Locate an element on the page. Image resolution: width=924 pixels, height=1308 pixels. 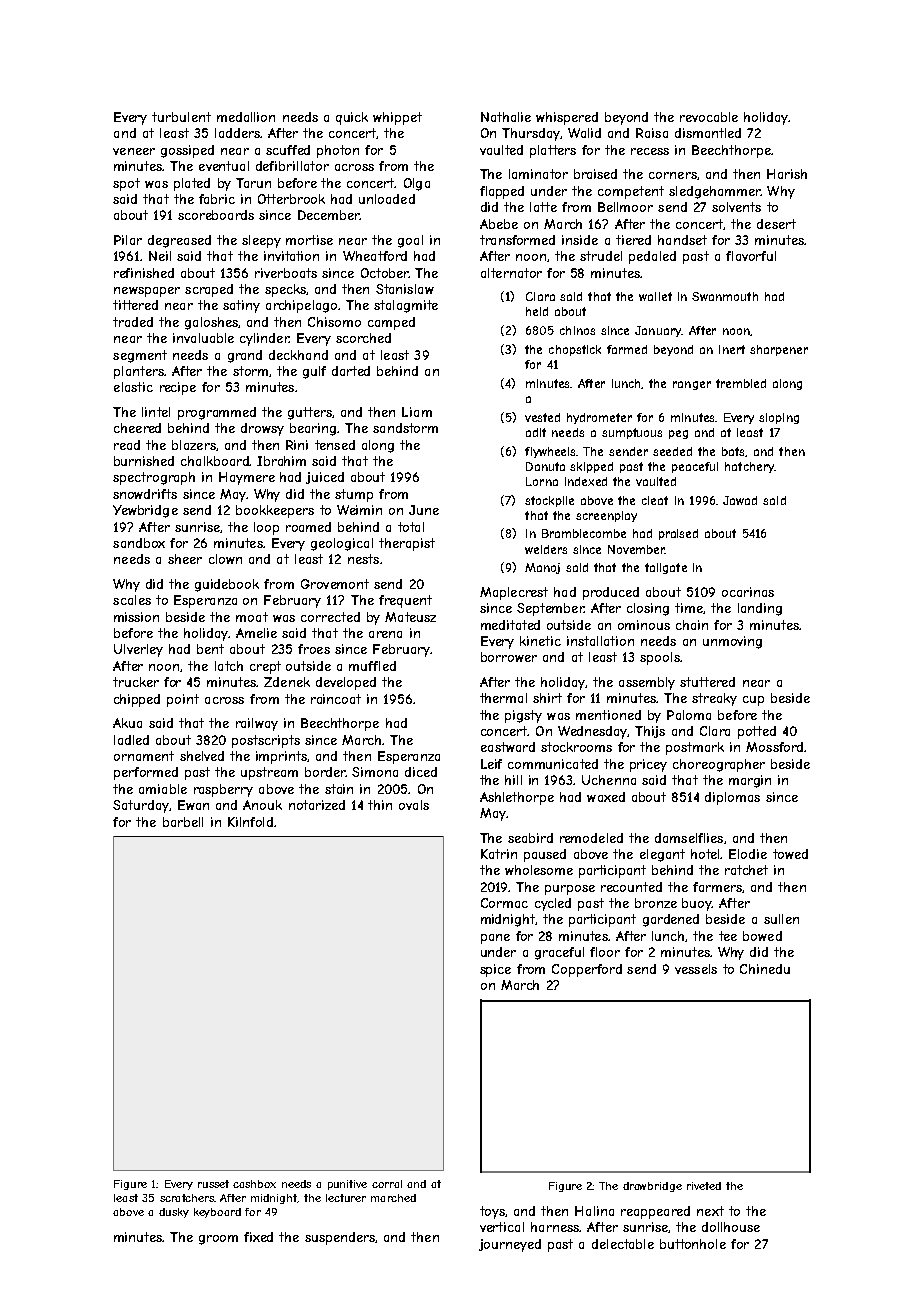
cup is located at coordinates (753, 701).
